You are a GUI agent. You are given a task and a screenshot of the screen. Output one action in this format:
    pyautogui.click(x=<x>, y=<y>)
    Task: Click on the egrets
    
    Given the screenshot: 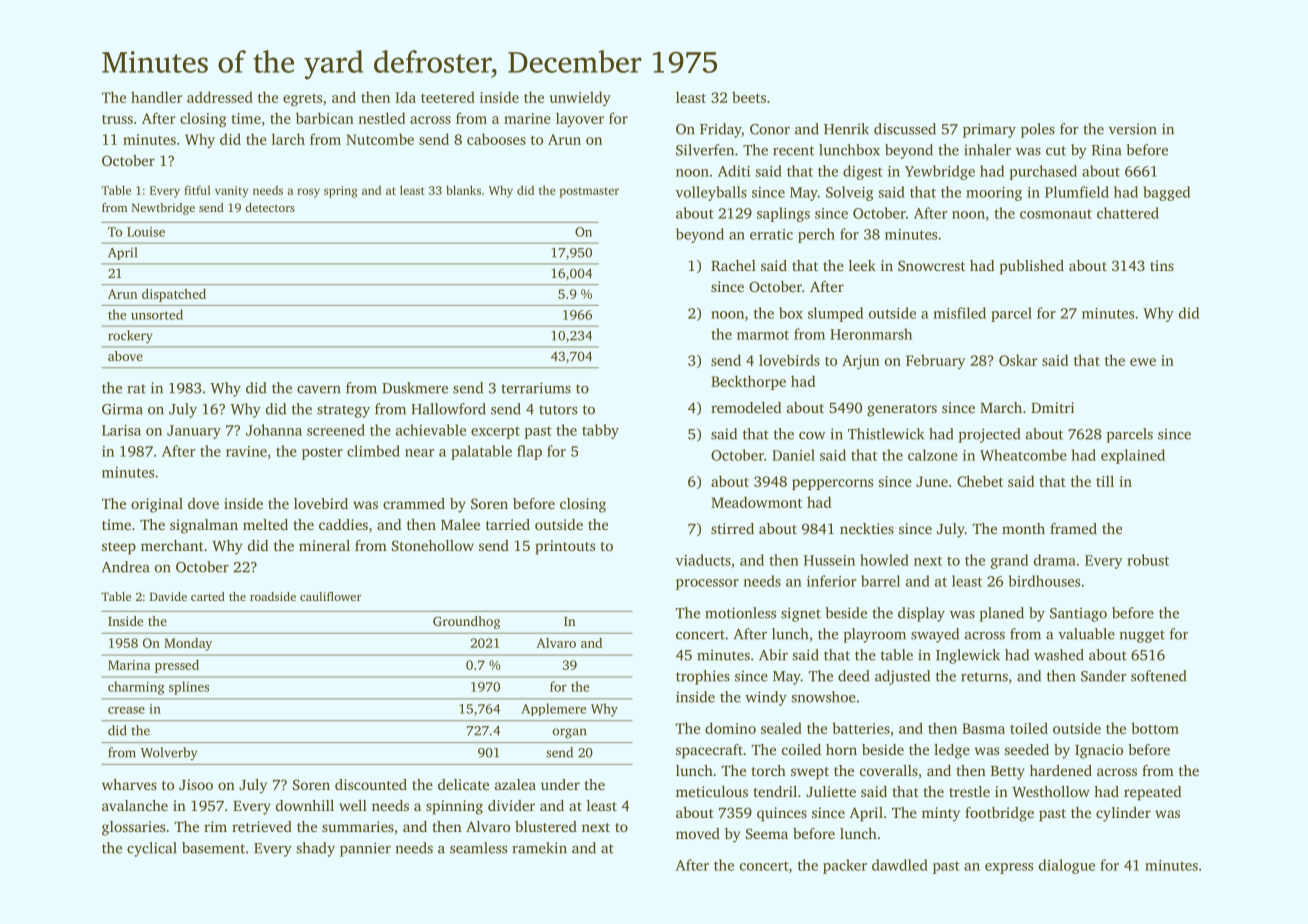 What is the action you would take?
    pyautogui.click(x=302, y=100)
